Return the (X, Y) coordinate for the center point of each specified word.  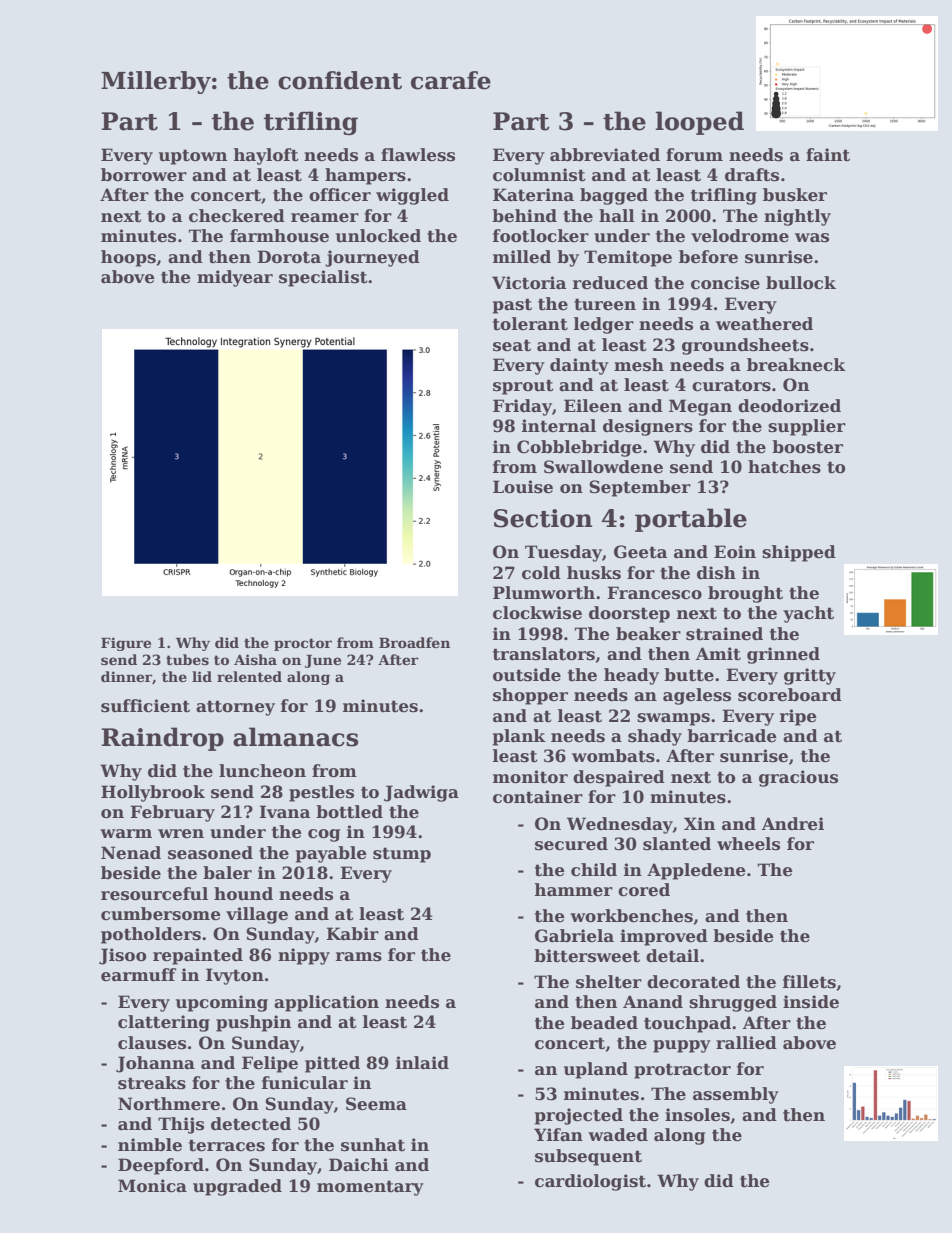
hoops (128, 258)
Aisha (255, 659)
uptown (193, 157)
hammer (574, 890)
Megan (700, 407)
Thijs (181, 1125)
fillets (809, 982)
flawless (418, 155)
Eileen (593, 406)
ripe (798, 717)
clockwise (537, 613)
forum (694, 155)
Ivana (284, 811)
